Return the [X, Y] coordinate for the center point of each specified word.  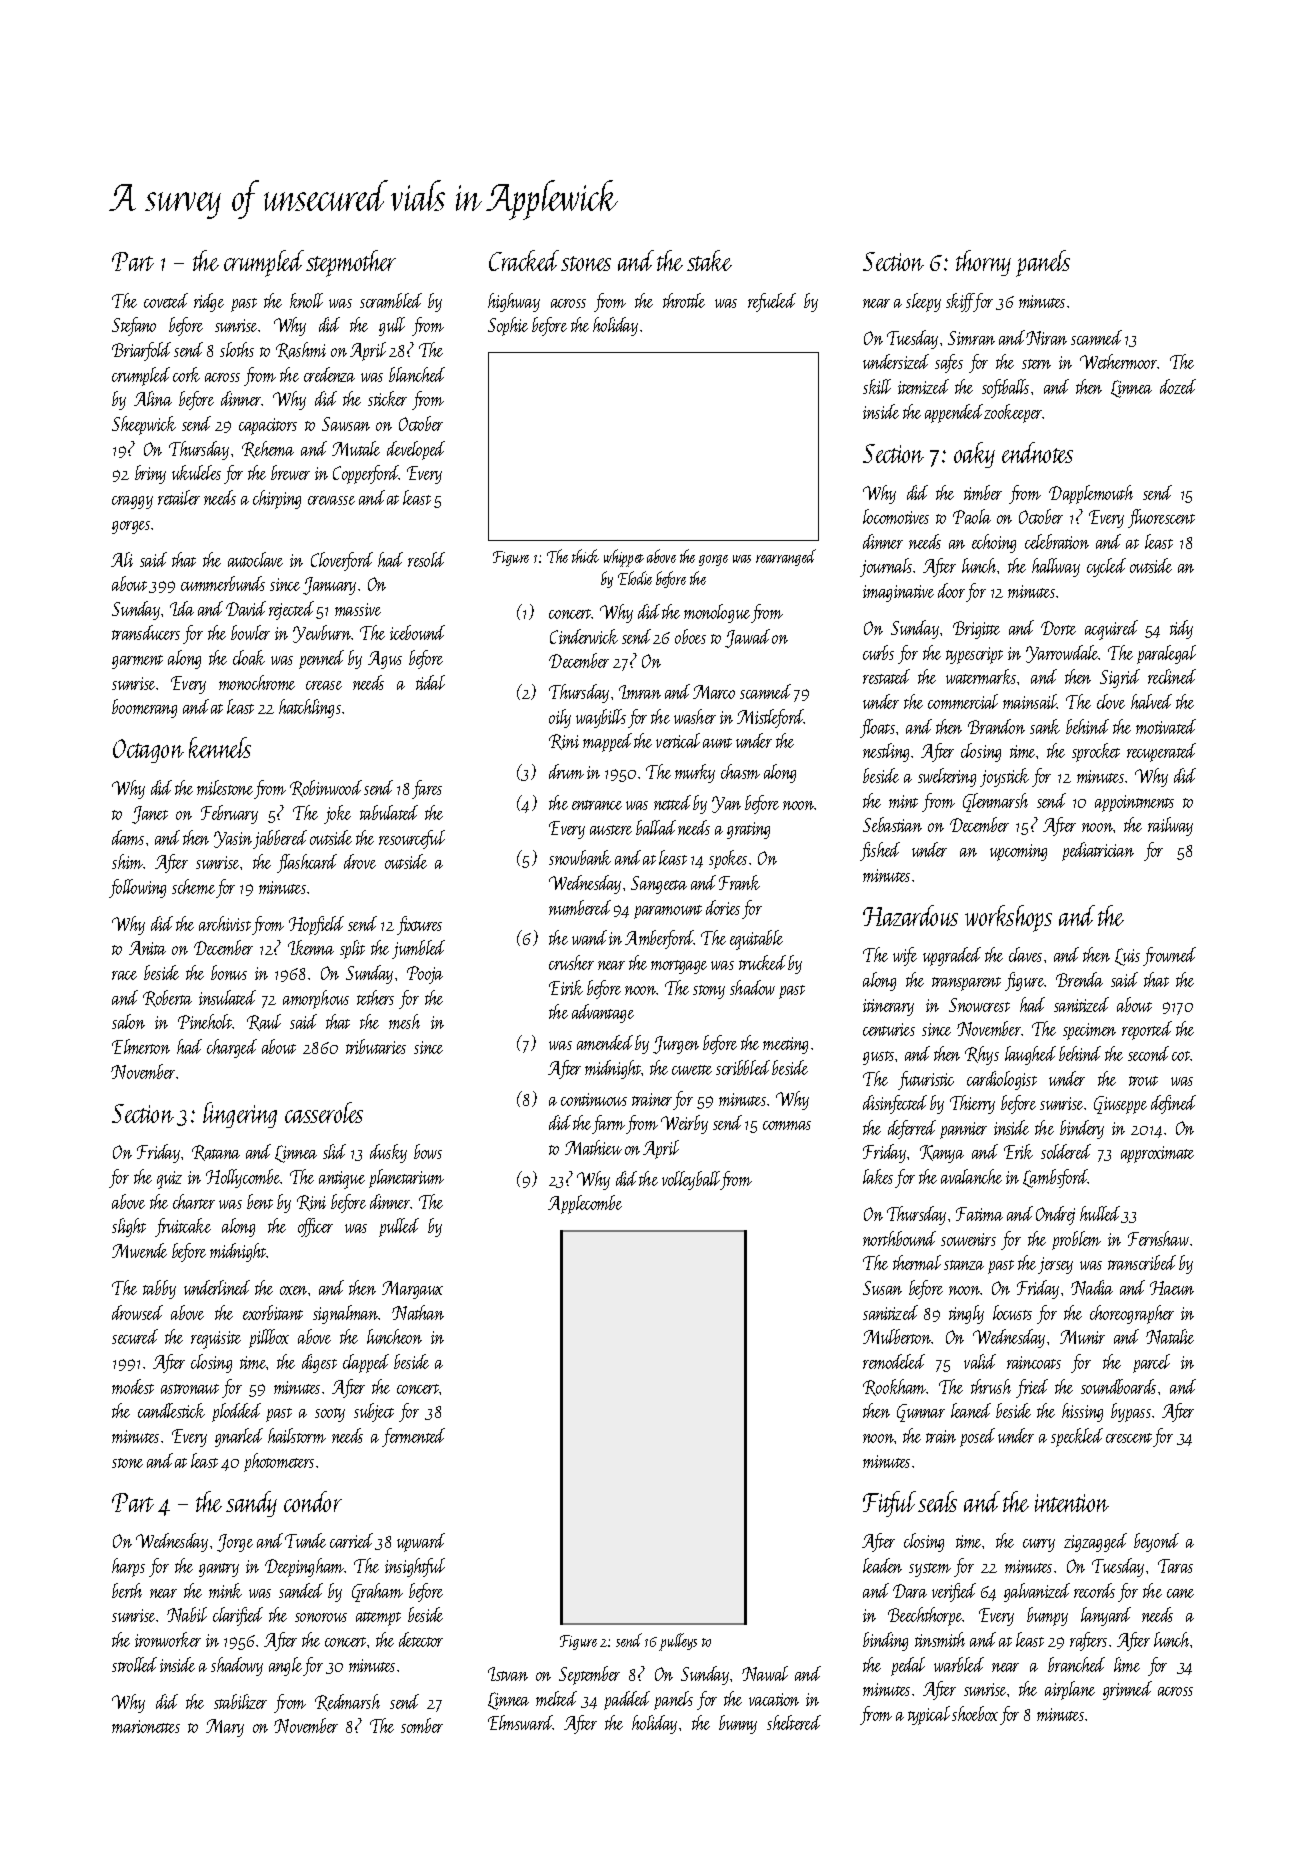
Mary [225, 1728]
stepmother [351, 263]
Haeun [1172, 1288]
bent [260, 1201]
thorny [983, 263]
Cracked [524, 260]
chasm [740, 771]
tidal [430, 682]
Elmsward [520, 1722]
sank [1045, 726]
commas [787, 1125]
